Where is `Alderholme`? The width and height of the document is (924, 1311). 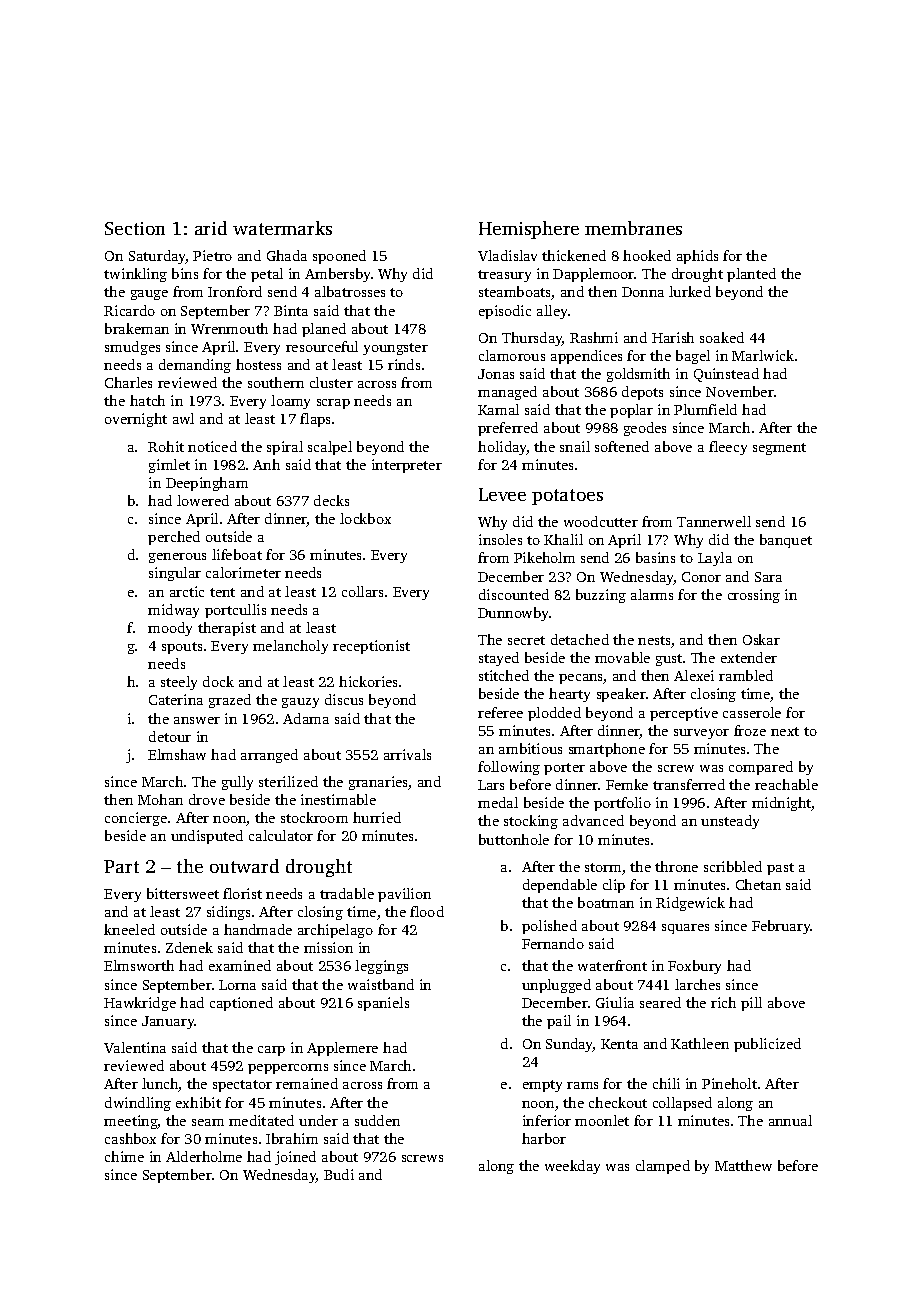 Alderholme is located at coordinates (204, 1156).
